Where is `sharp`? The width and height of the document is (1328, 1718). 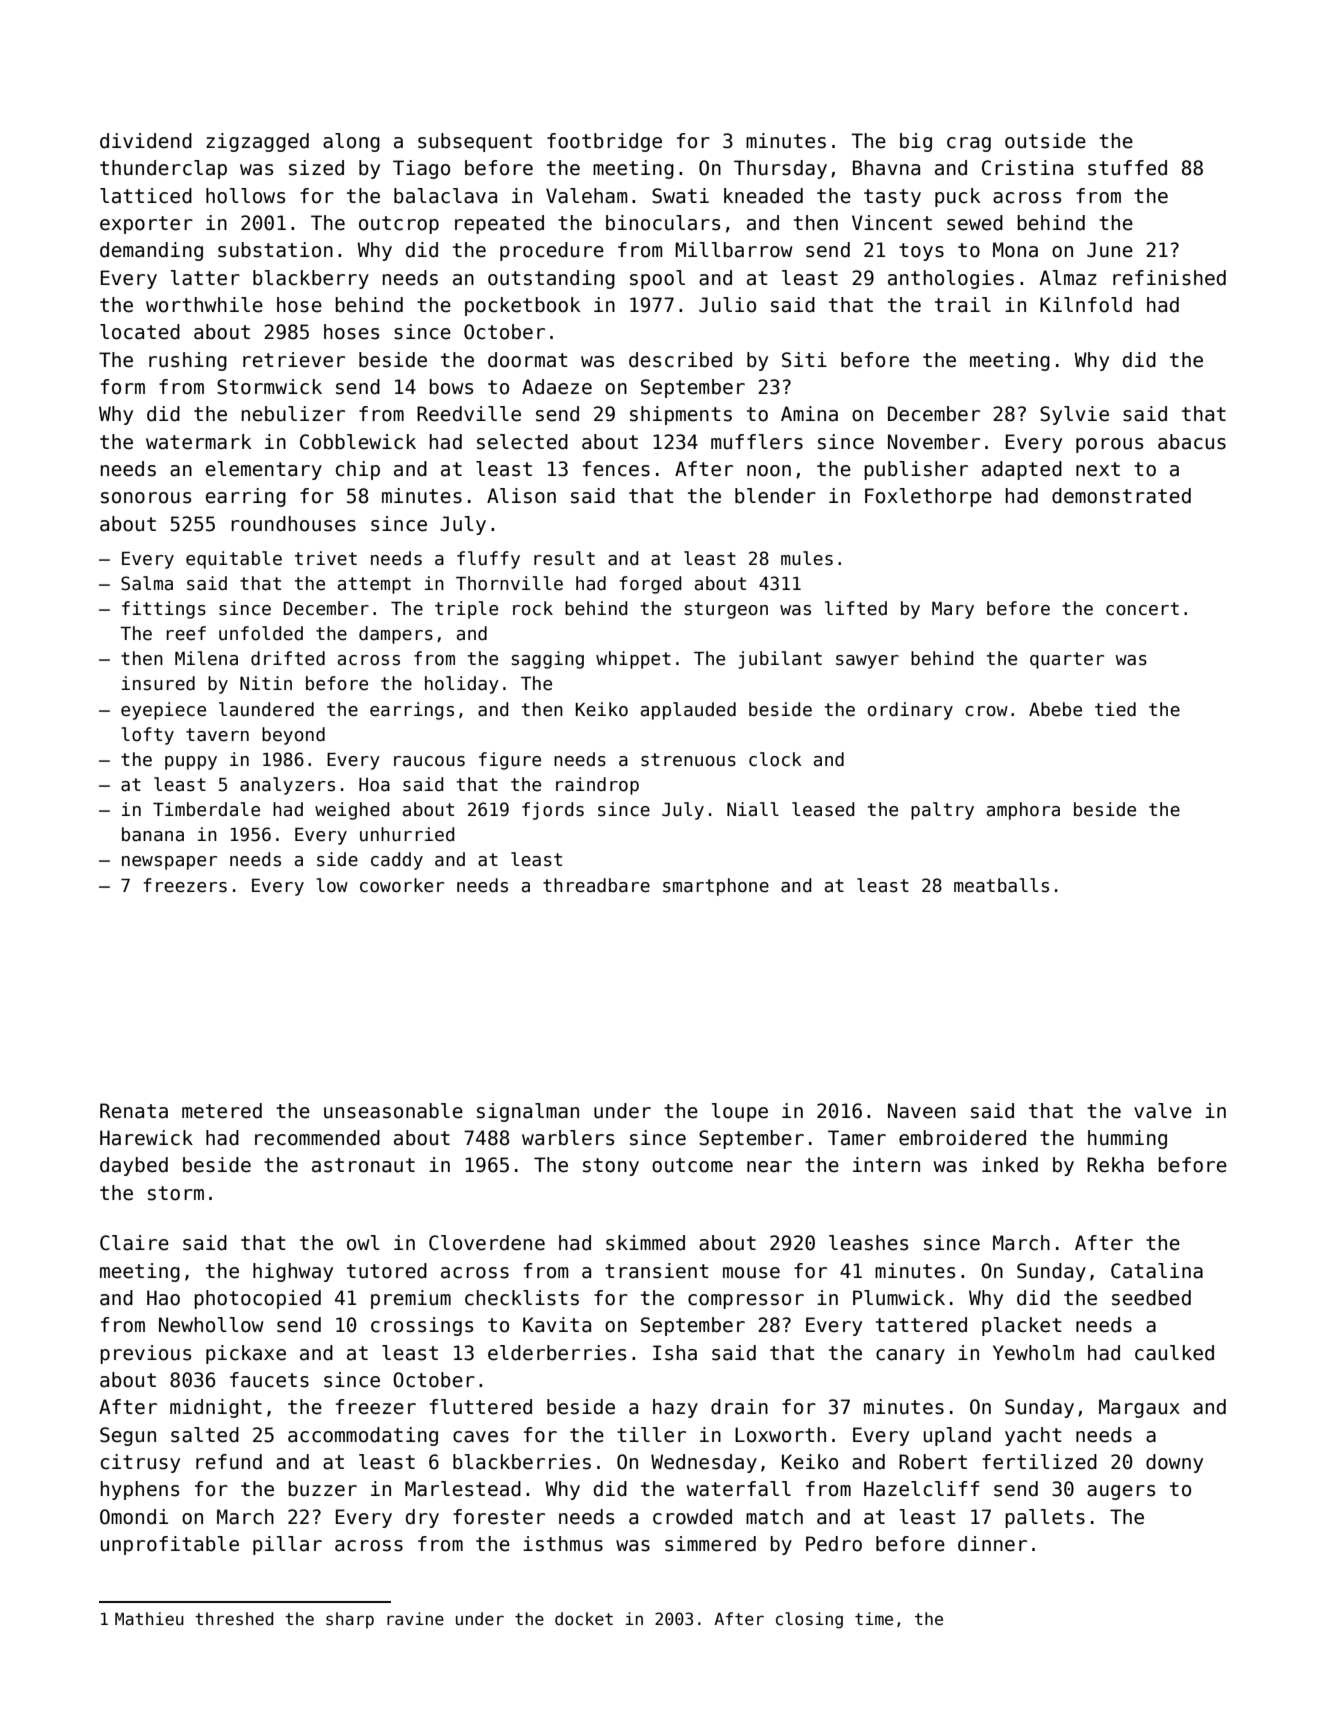
sharp is located at coordinates (350, 1620).
